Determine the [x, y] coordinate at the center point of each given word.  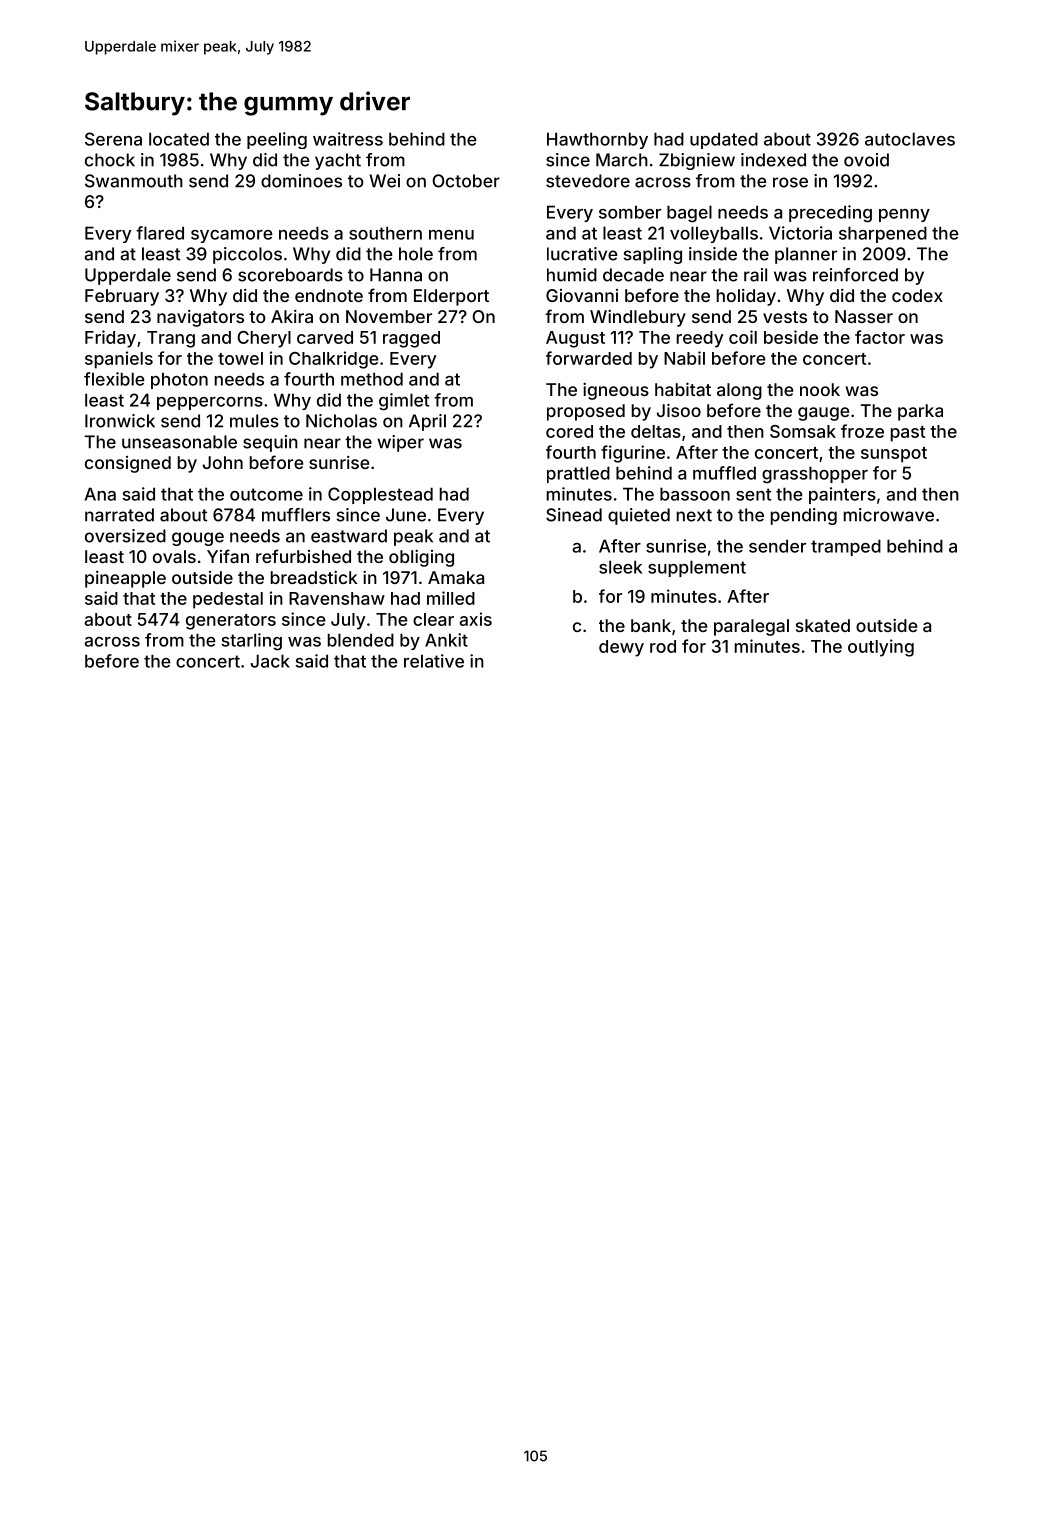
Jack [270, 661]
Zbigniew [697, 161]
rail [755, 275]
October [466, 181]
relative [434, 661]
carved [325, 337]
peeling [277, 140]
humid [572, 275]
